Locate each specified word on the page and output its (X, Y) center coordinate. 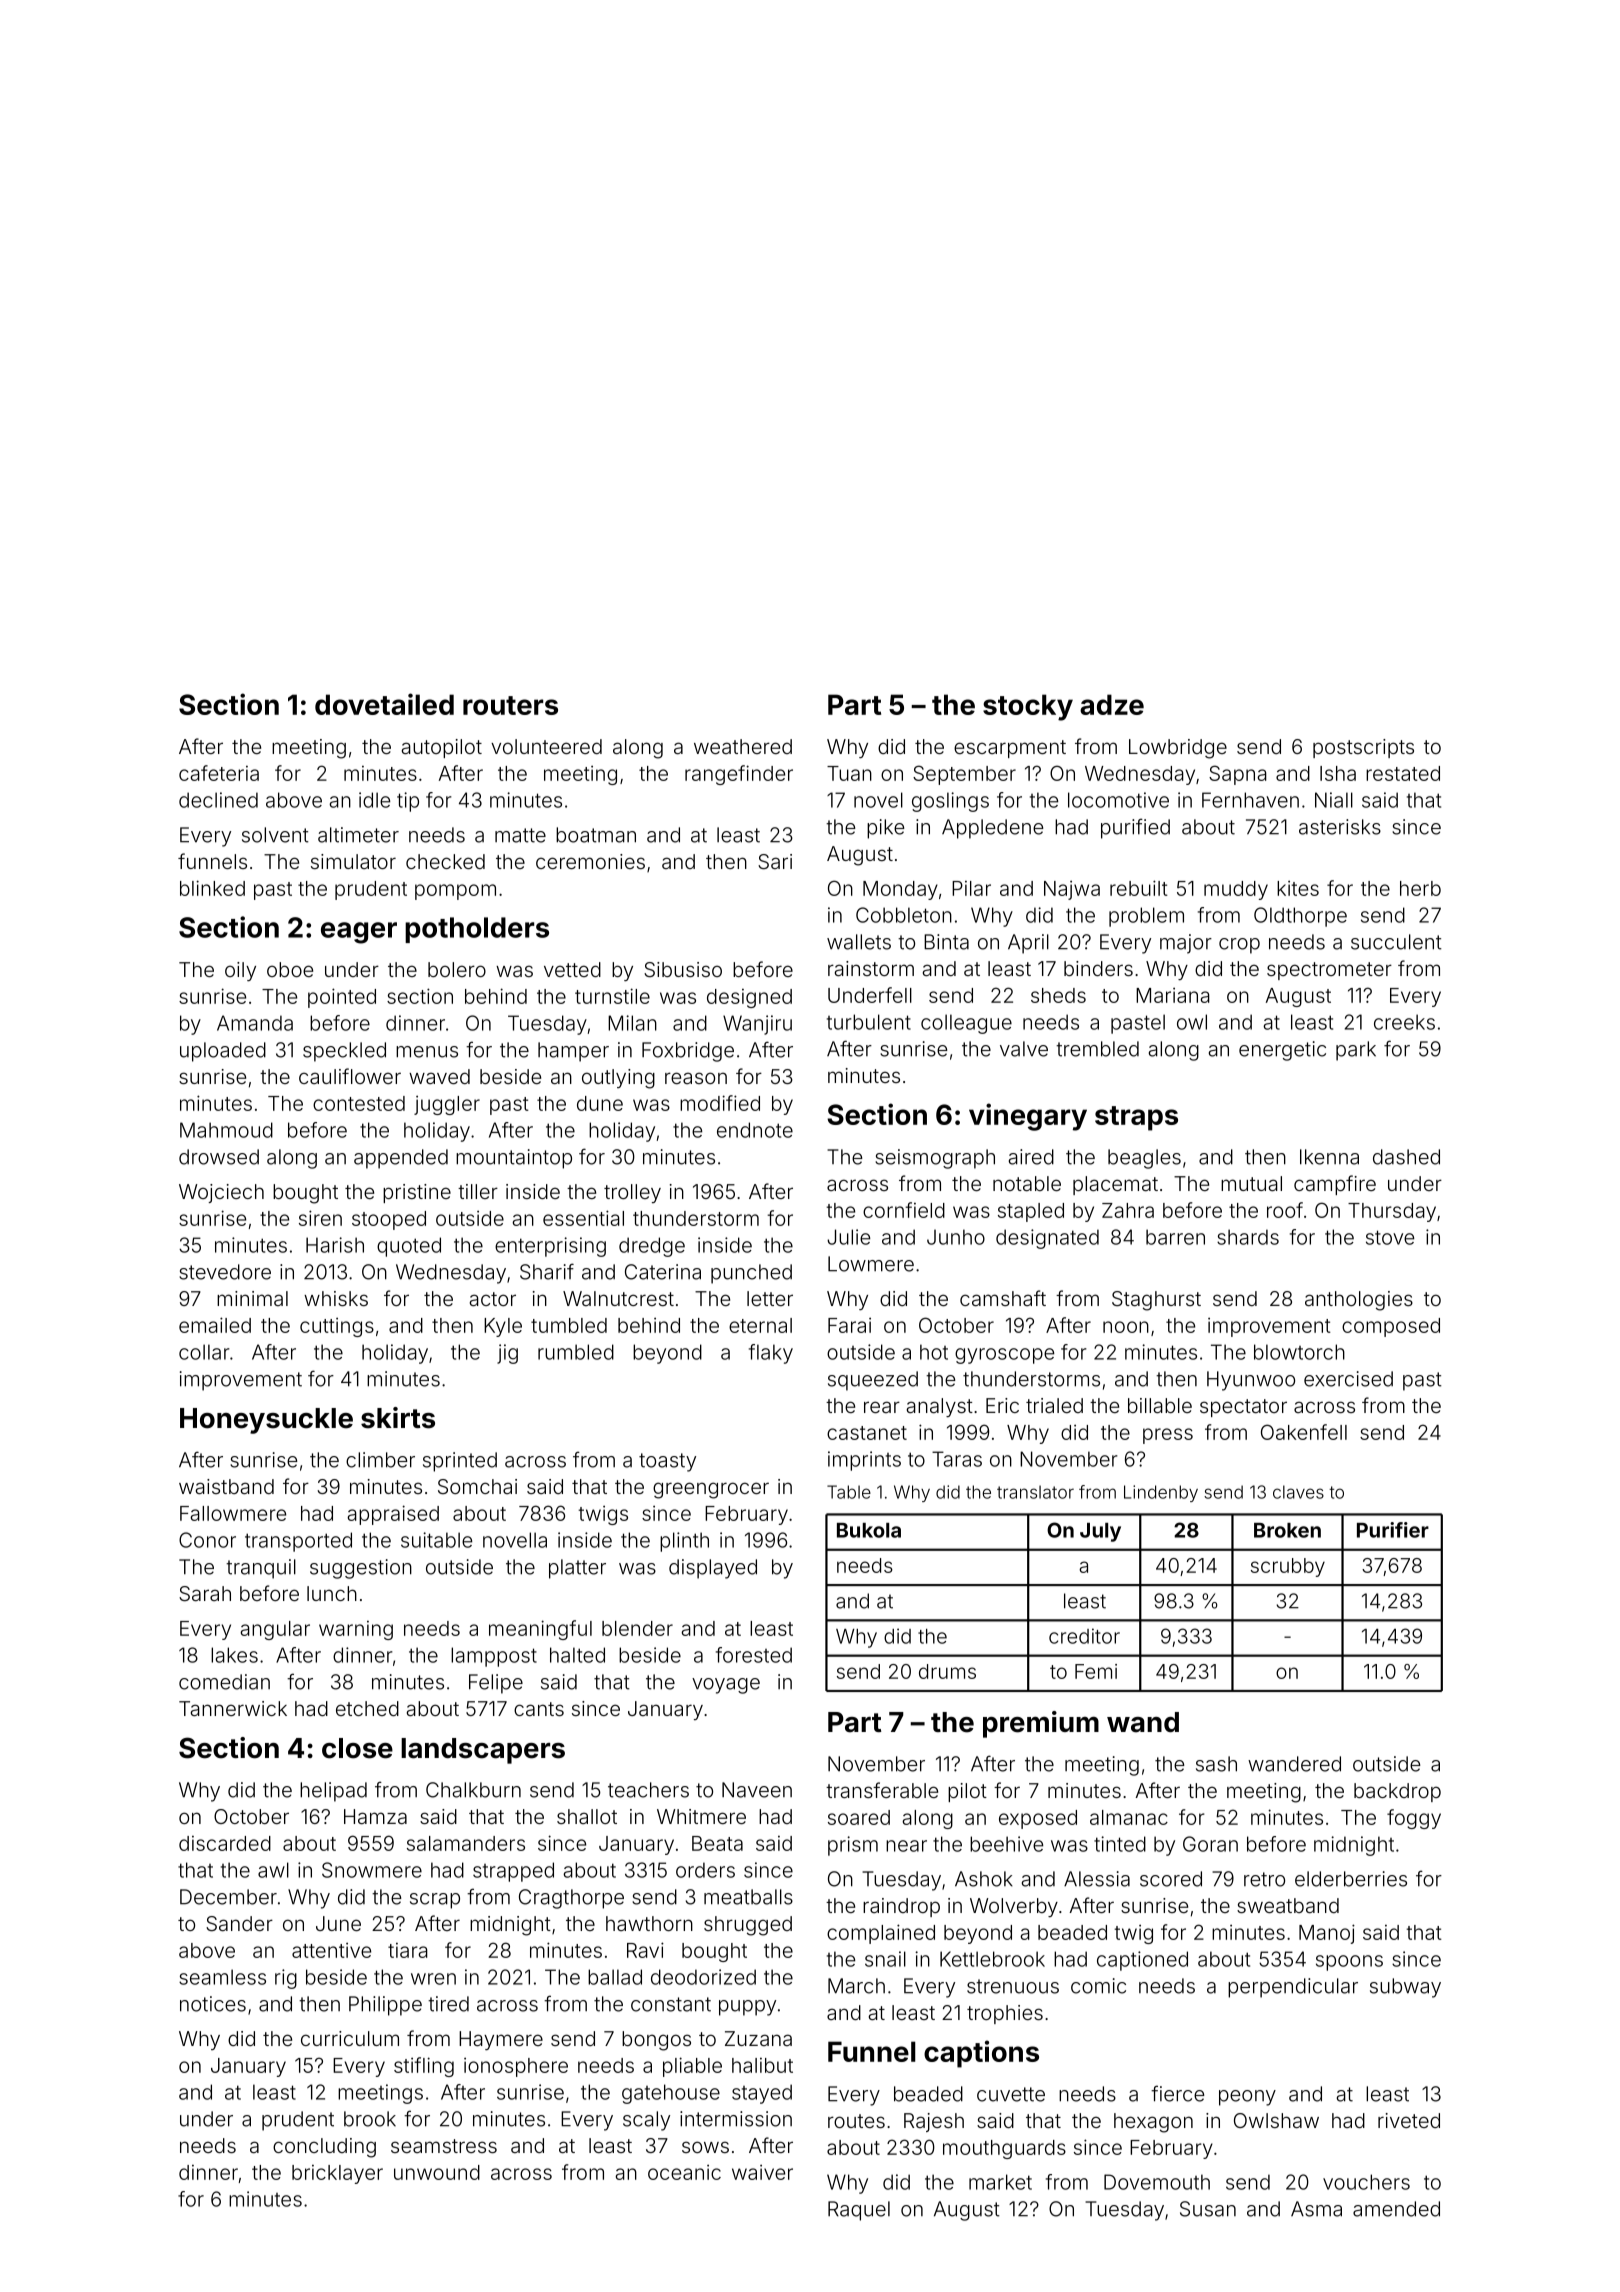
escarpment (1010, 749)
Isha (1338, 773)
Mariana (1173, 995)
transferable (882, 1790)
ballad (615, 1977)
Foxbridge (688, 1052)
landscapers (483, 1751)
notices (213, 2004)
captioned (1142, 1961)
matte (520, 835)
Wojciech (221, 1193)
